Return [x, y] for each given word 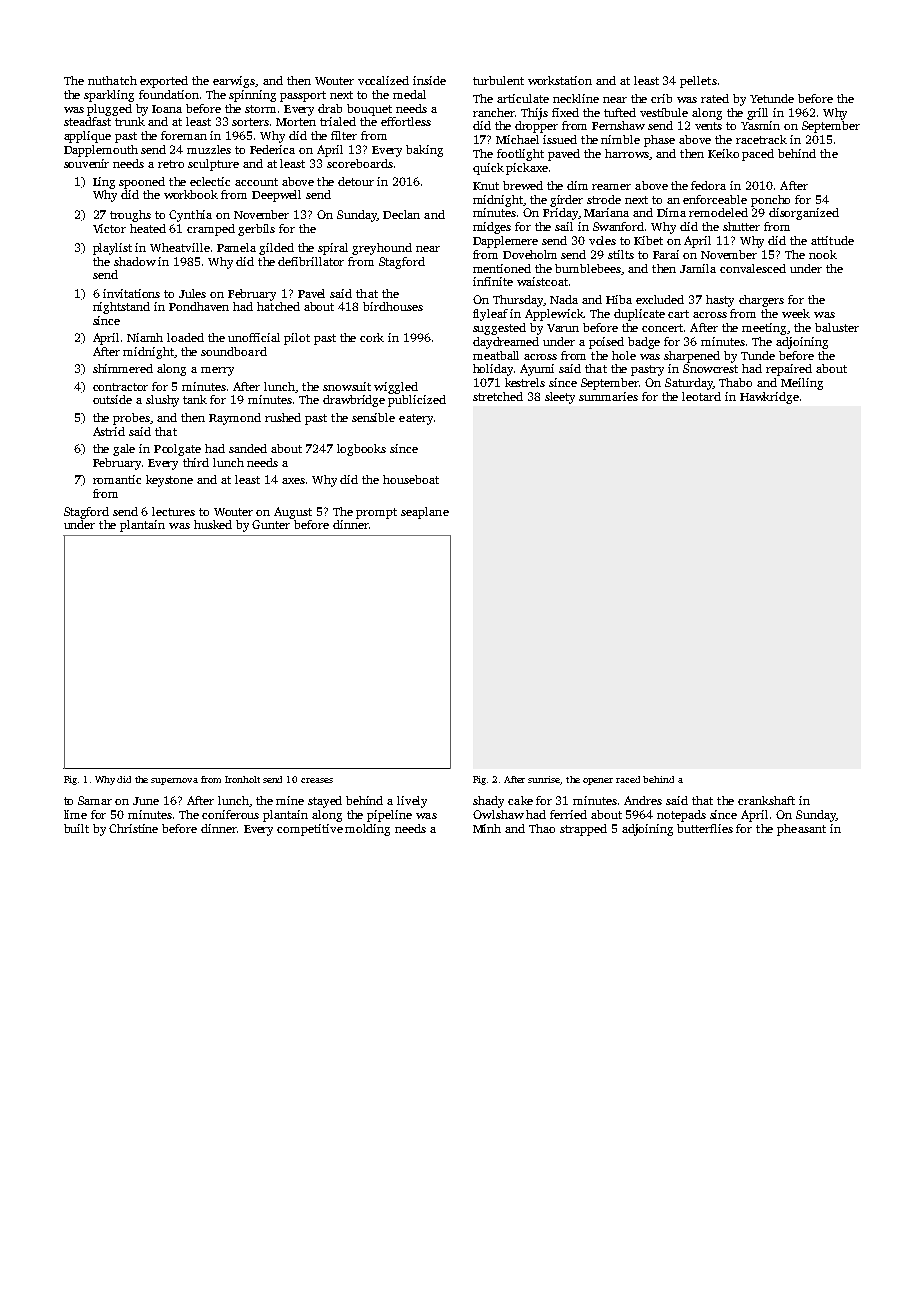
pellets [698, 82]
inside [429, 80]
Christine [133, 828]
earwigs [234, 82]
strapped [583, 830]
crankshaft [766, 800]
